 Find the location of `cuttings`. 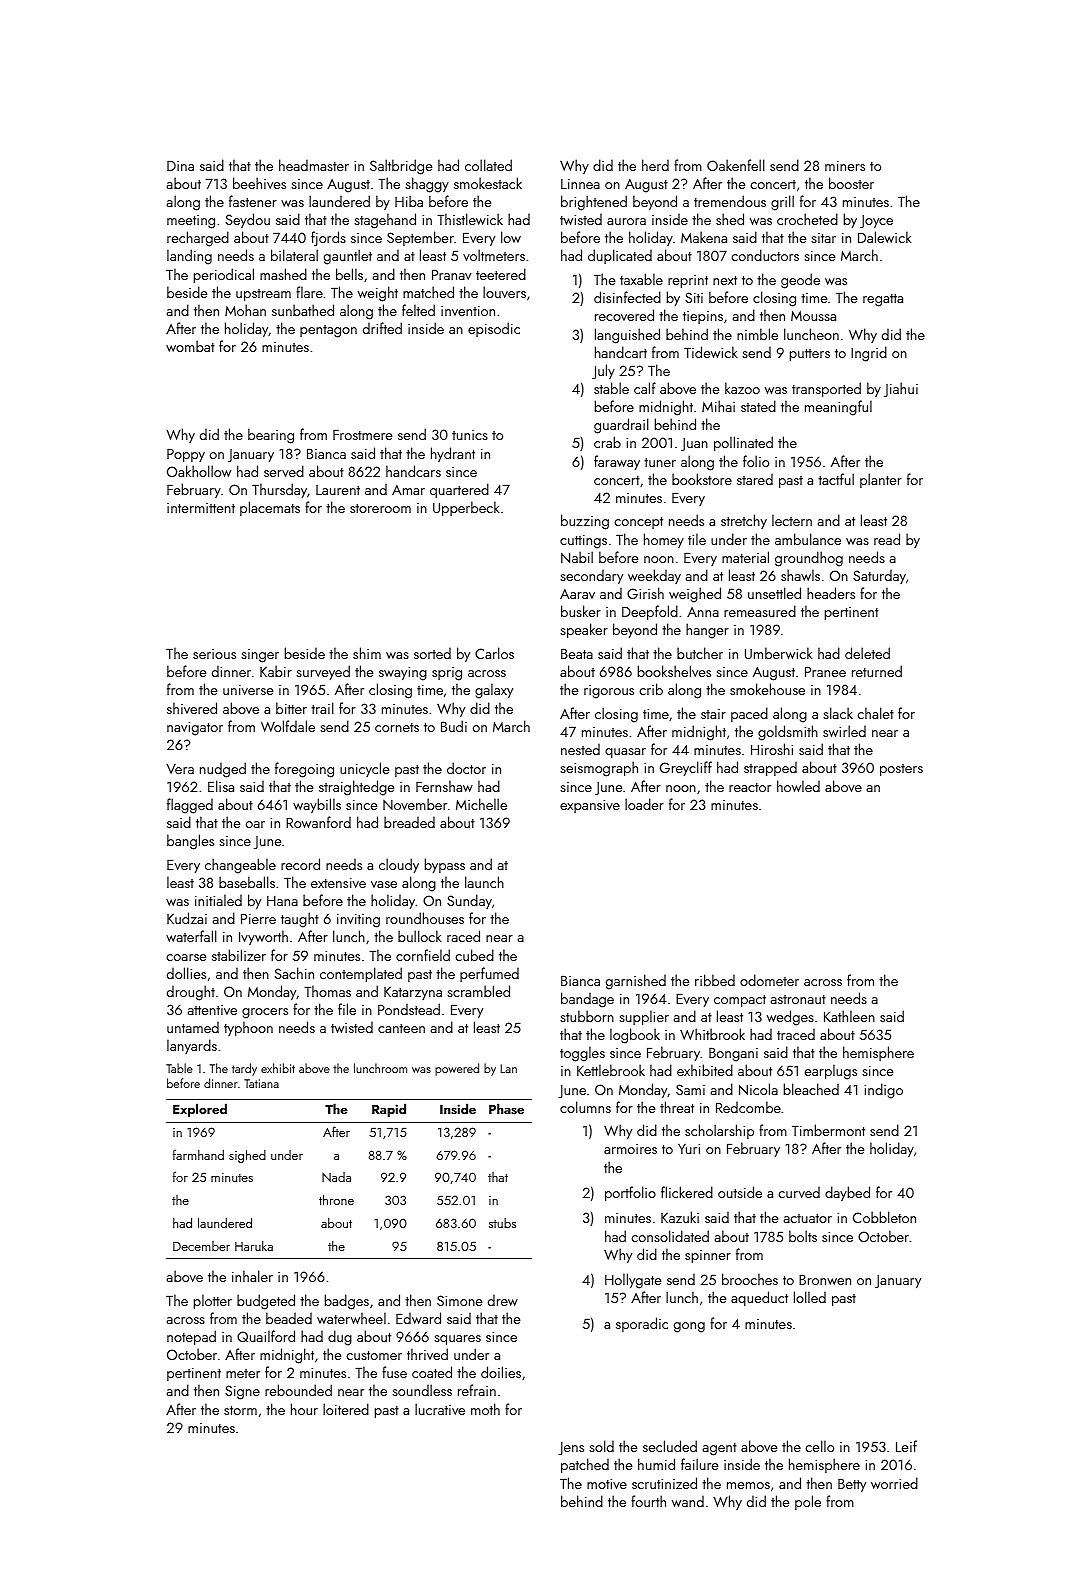

cuttings is located at coordinates (583, 542).
